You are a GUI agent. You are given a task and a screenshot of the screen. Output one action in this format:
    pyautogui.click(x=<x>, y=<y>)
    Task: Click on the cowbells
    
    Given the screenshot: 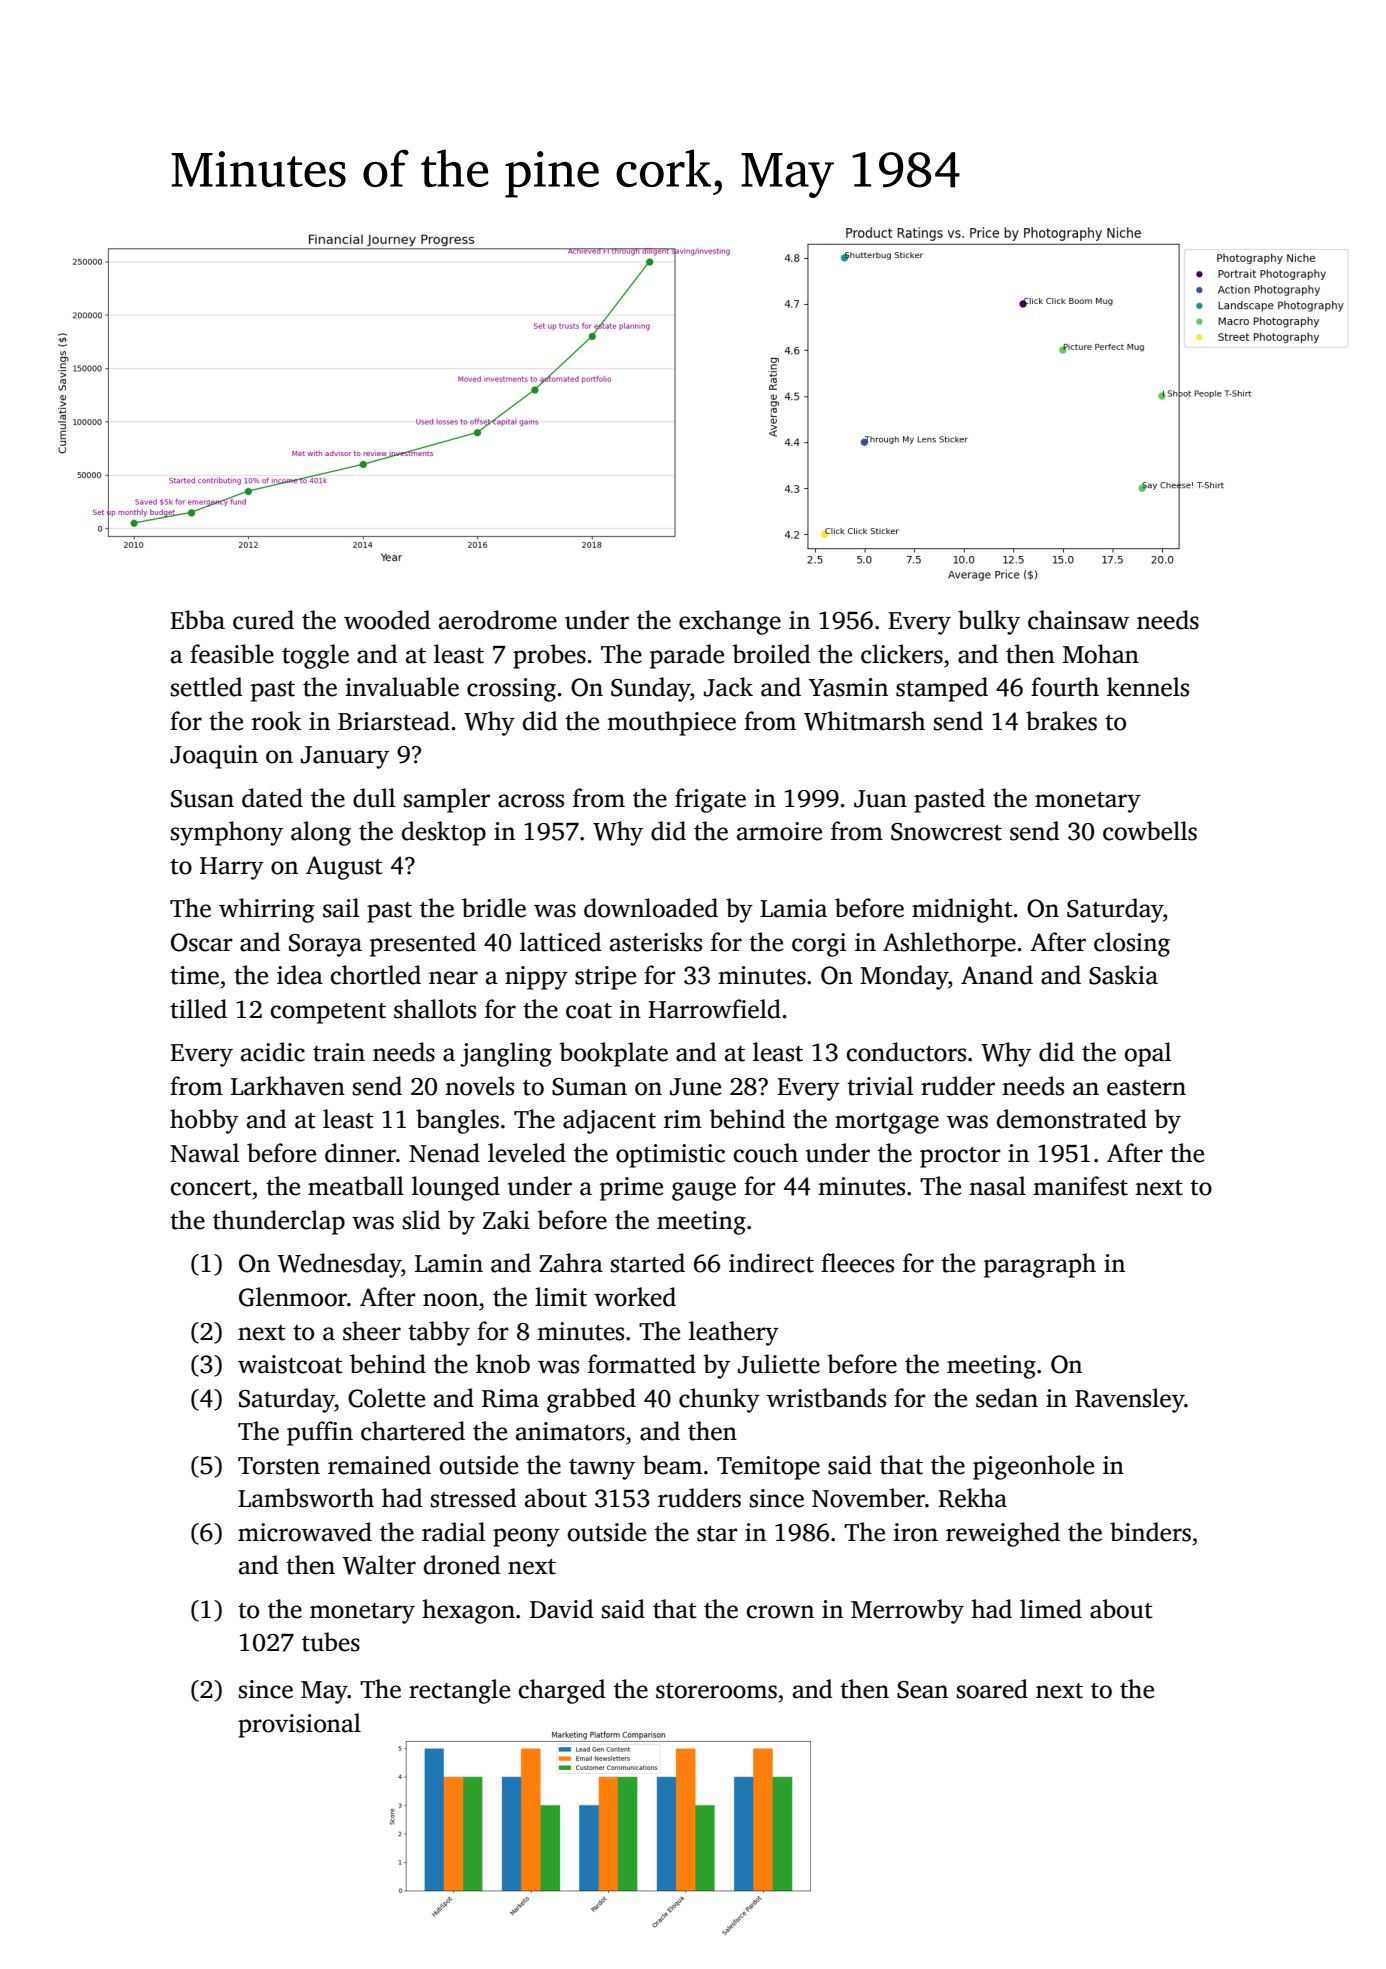 What is the action you would take?
    pyautogui.click(x=1150, y=831)
